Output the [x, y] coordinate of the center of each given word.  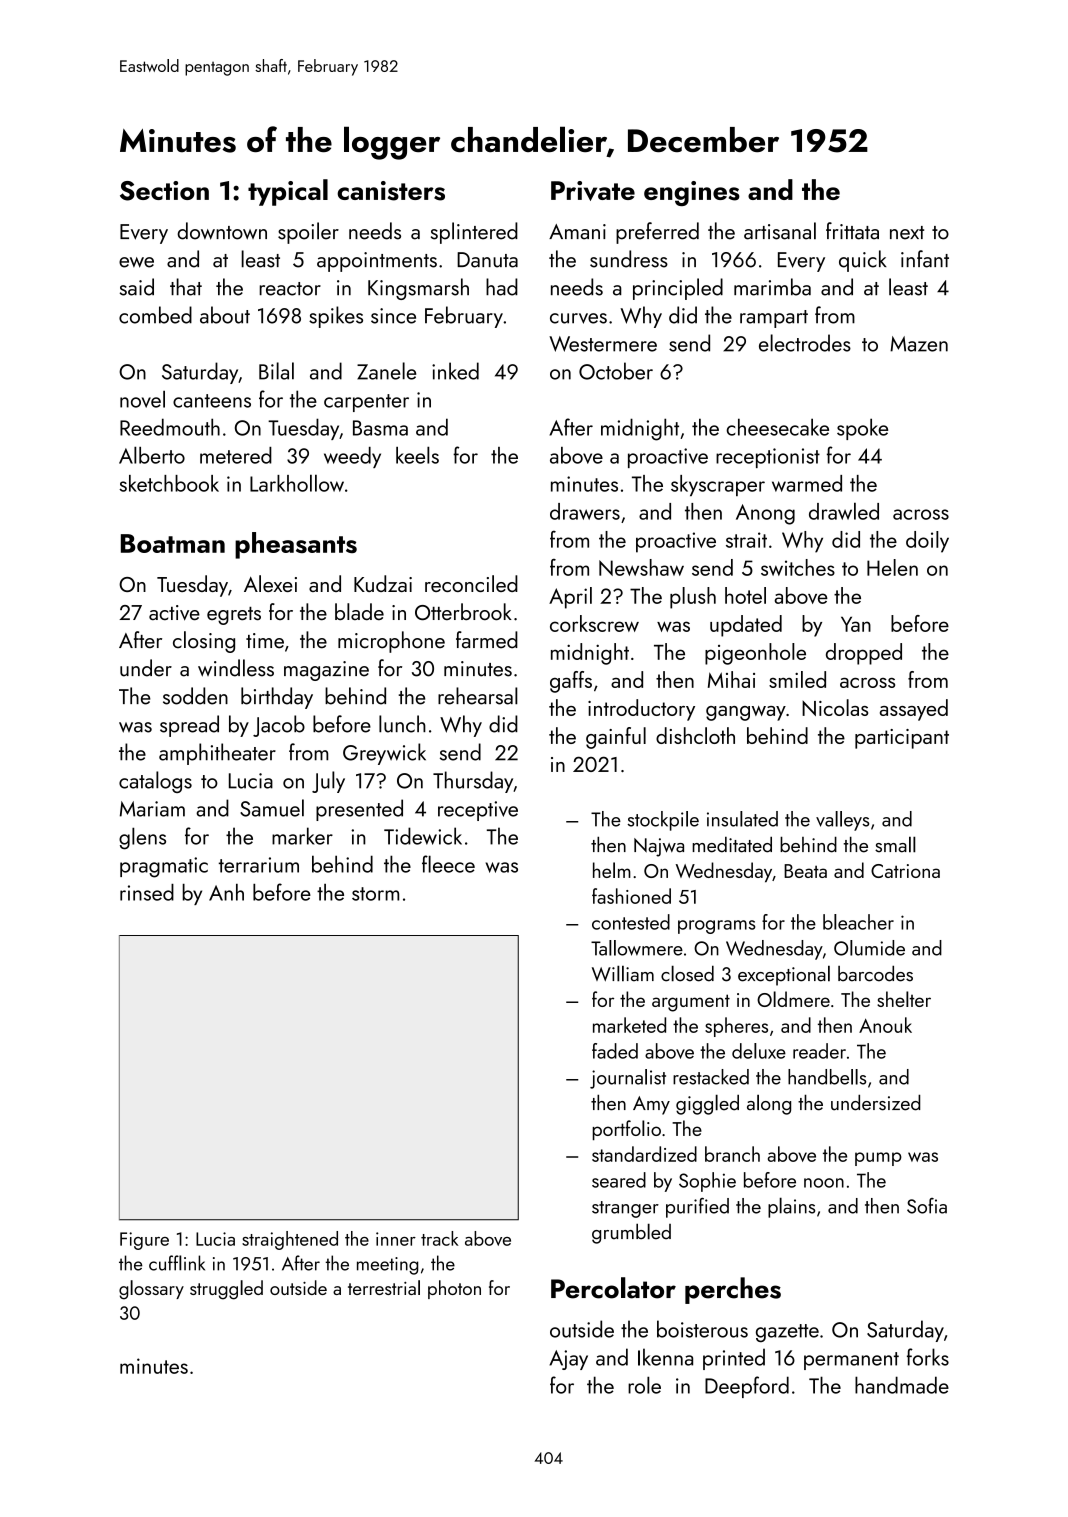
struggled [226, 1290]
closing [204, 642]
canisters [391, 191]
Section [164, 191]
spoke [862, 429]
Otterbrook [463, 611]
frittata [852, 231]
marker [302, 836]
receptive [478, 811]
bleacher [858, 922]
